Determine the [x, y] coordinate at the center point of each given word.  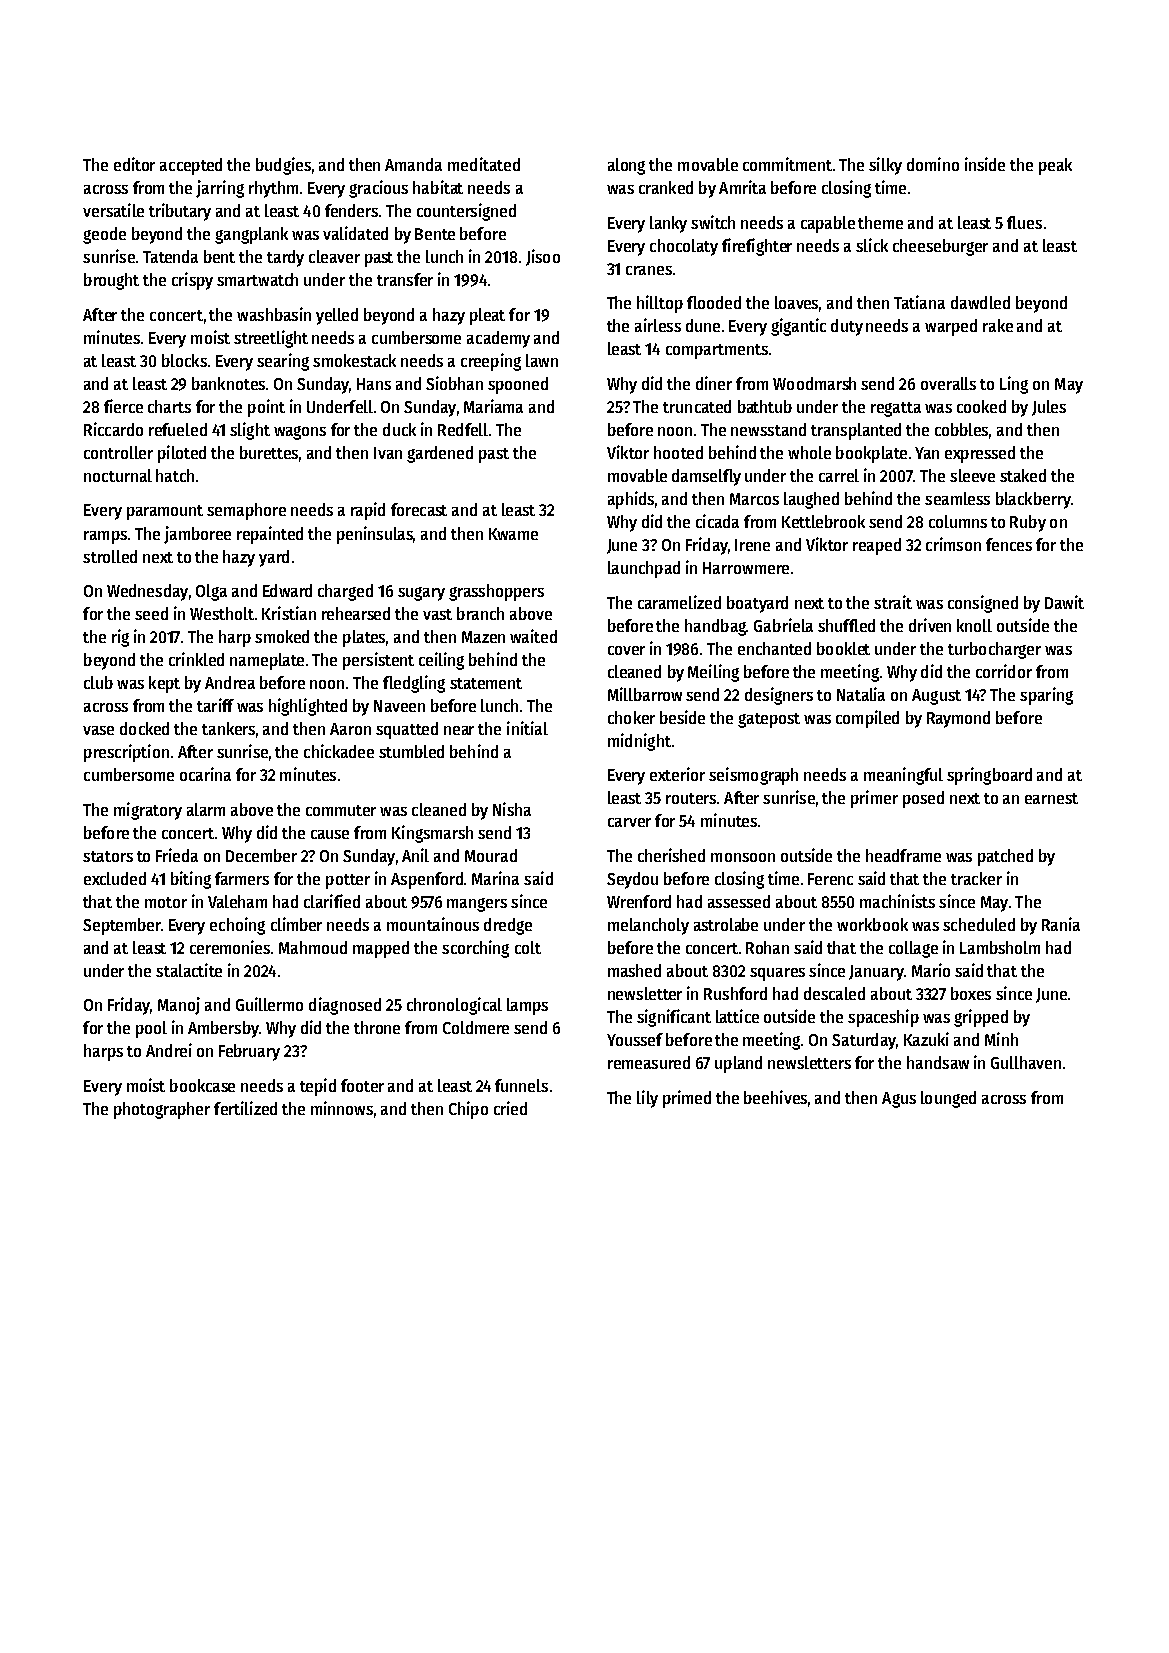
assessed [739, 901]
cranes [649, 270]
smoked [282, 636]
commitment [787, 164]
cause [330, 834]
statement [486, 683]
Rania [1061, 924]
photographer [162, 1110]
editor [134, 164]
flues [1024, 222]
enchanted [774, 648]
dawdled [980, 302]
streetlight [271, 339]
